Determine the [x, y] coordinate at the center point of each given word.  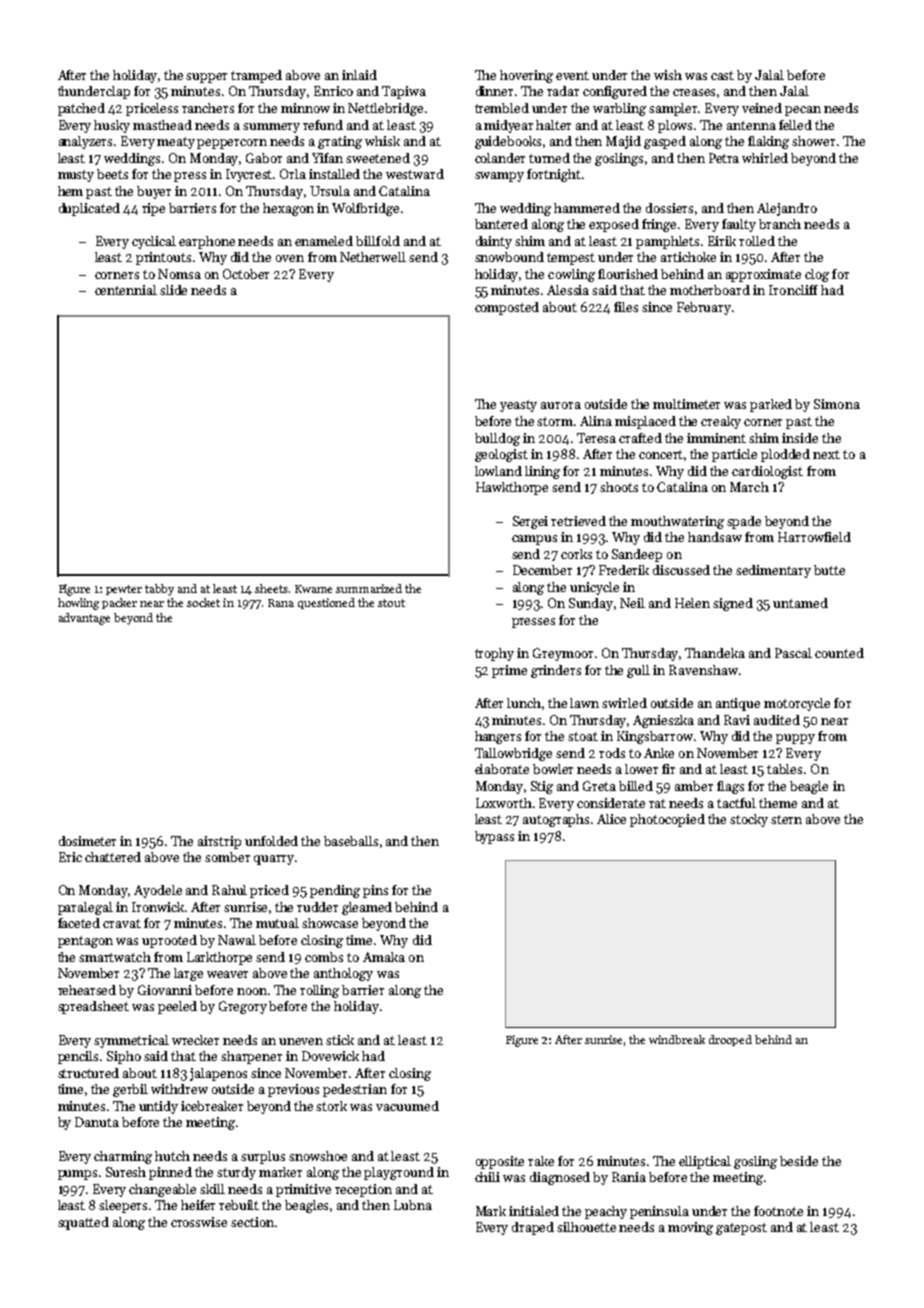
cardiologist [767, 472]
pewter [124, 590]
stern [786, 819]
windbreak [677, 1039]
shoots [619, 487]
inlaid [359, 75]
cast [722, 75]
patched [81, 109]
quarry [274, 860]
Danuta [97, 1122]
